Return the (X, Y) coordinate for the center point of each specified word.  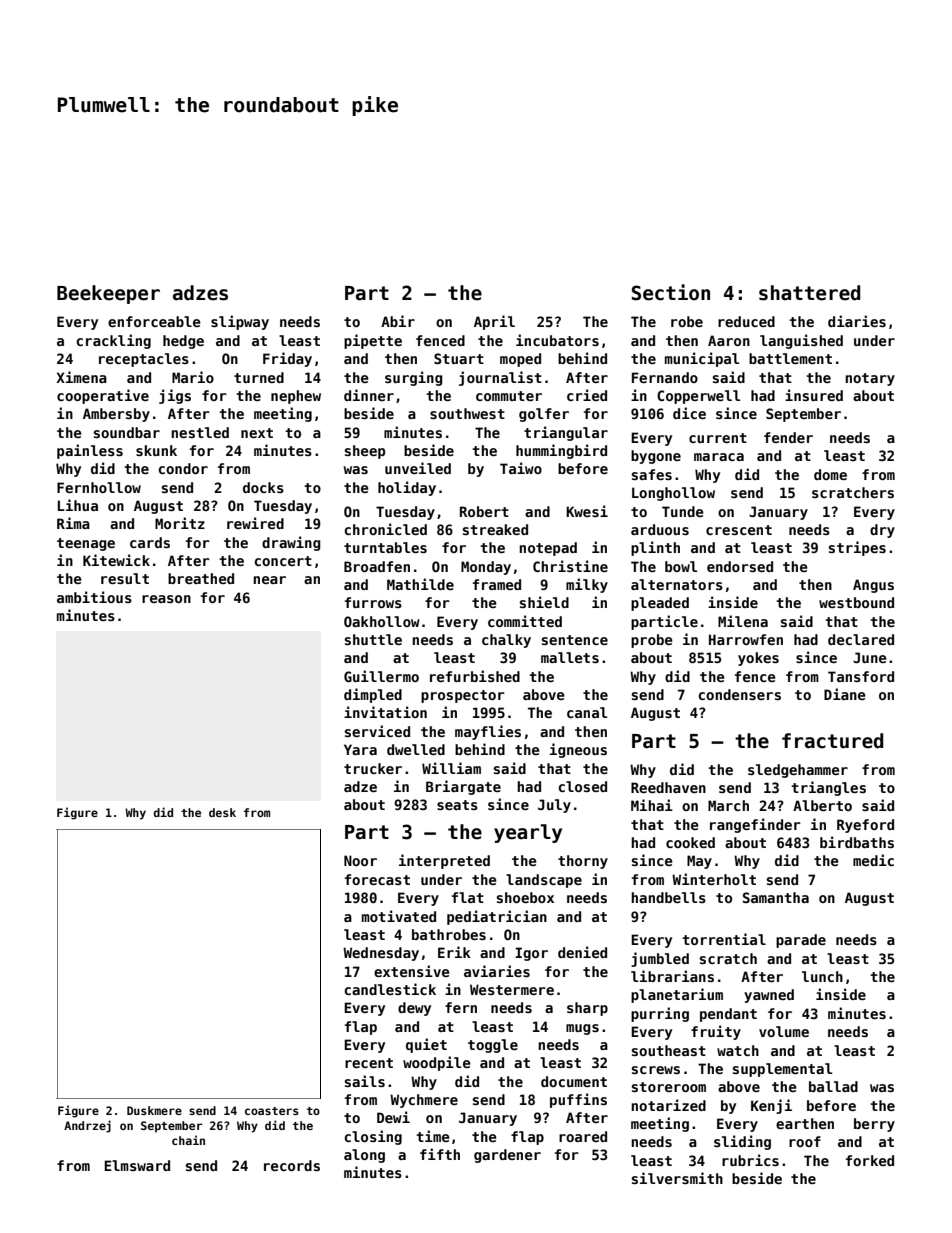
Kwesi (587, 511)
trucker (373, 768)
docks (263, 487)
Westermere (512, 989)
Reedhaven (668, 787)
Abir (398, 321)
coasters (272, 1111)
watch (738, 1050)
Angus (873, 586)
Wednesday (381, 954)
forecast (377, 879)
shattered (809, 293)
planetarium (677, 995)
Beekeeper (108, 294)
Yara (360, 749)
